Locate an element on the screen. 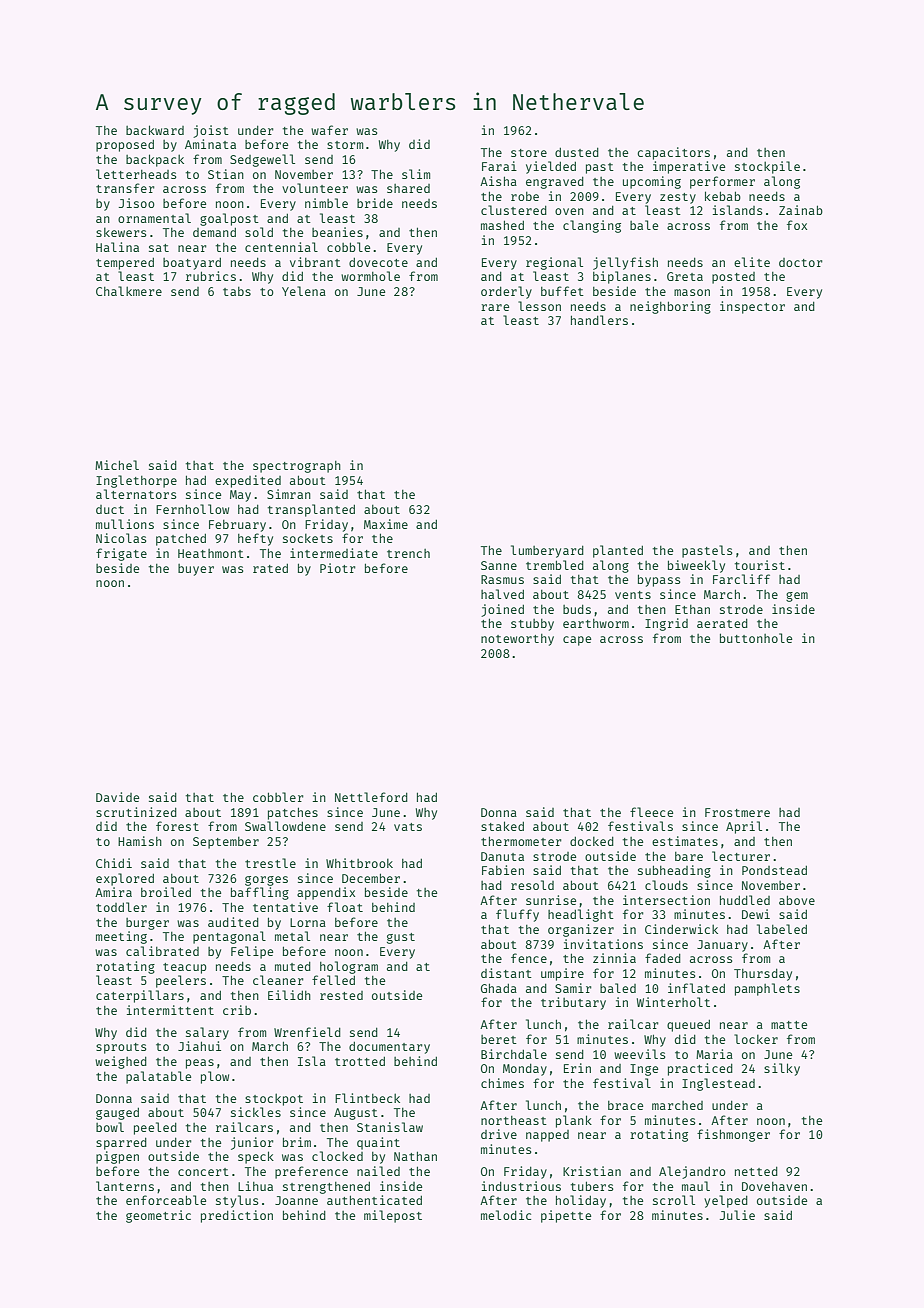 This screenshot has width=924, height=1308. trembled is located at coordinates (555, 565).
